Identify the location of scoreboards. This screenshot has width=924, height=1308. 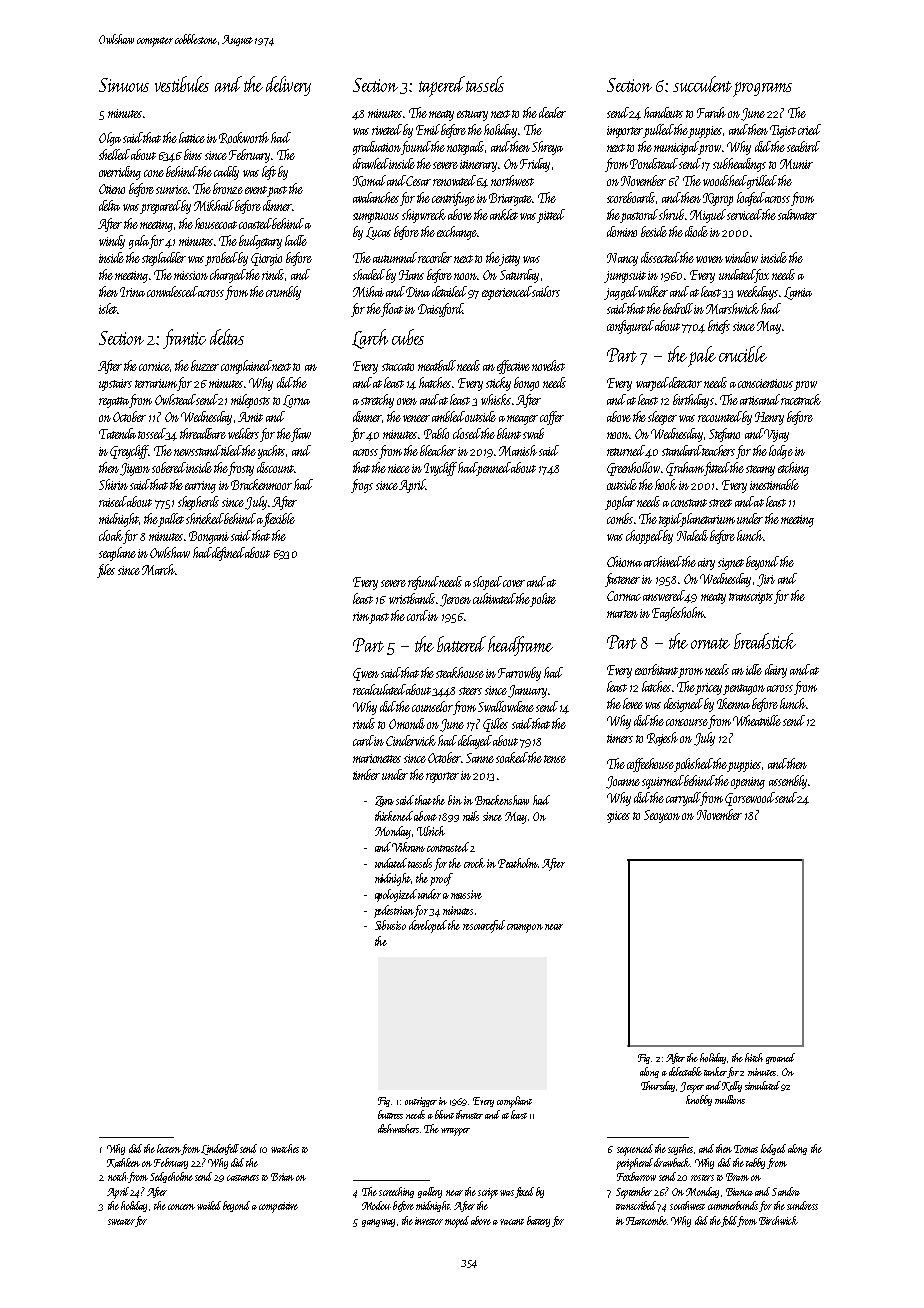
(631, 197).
